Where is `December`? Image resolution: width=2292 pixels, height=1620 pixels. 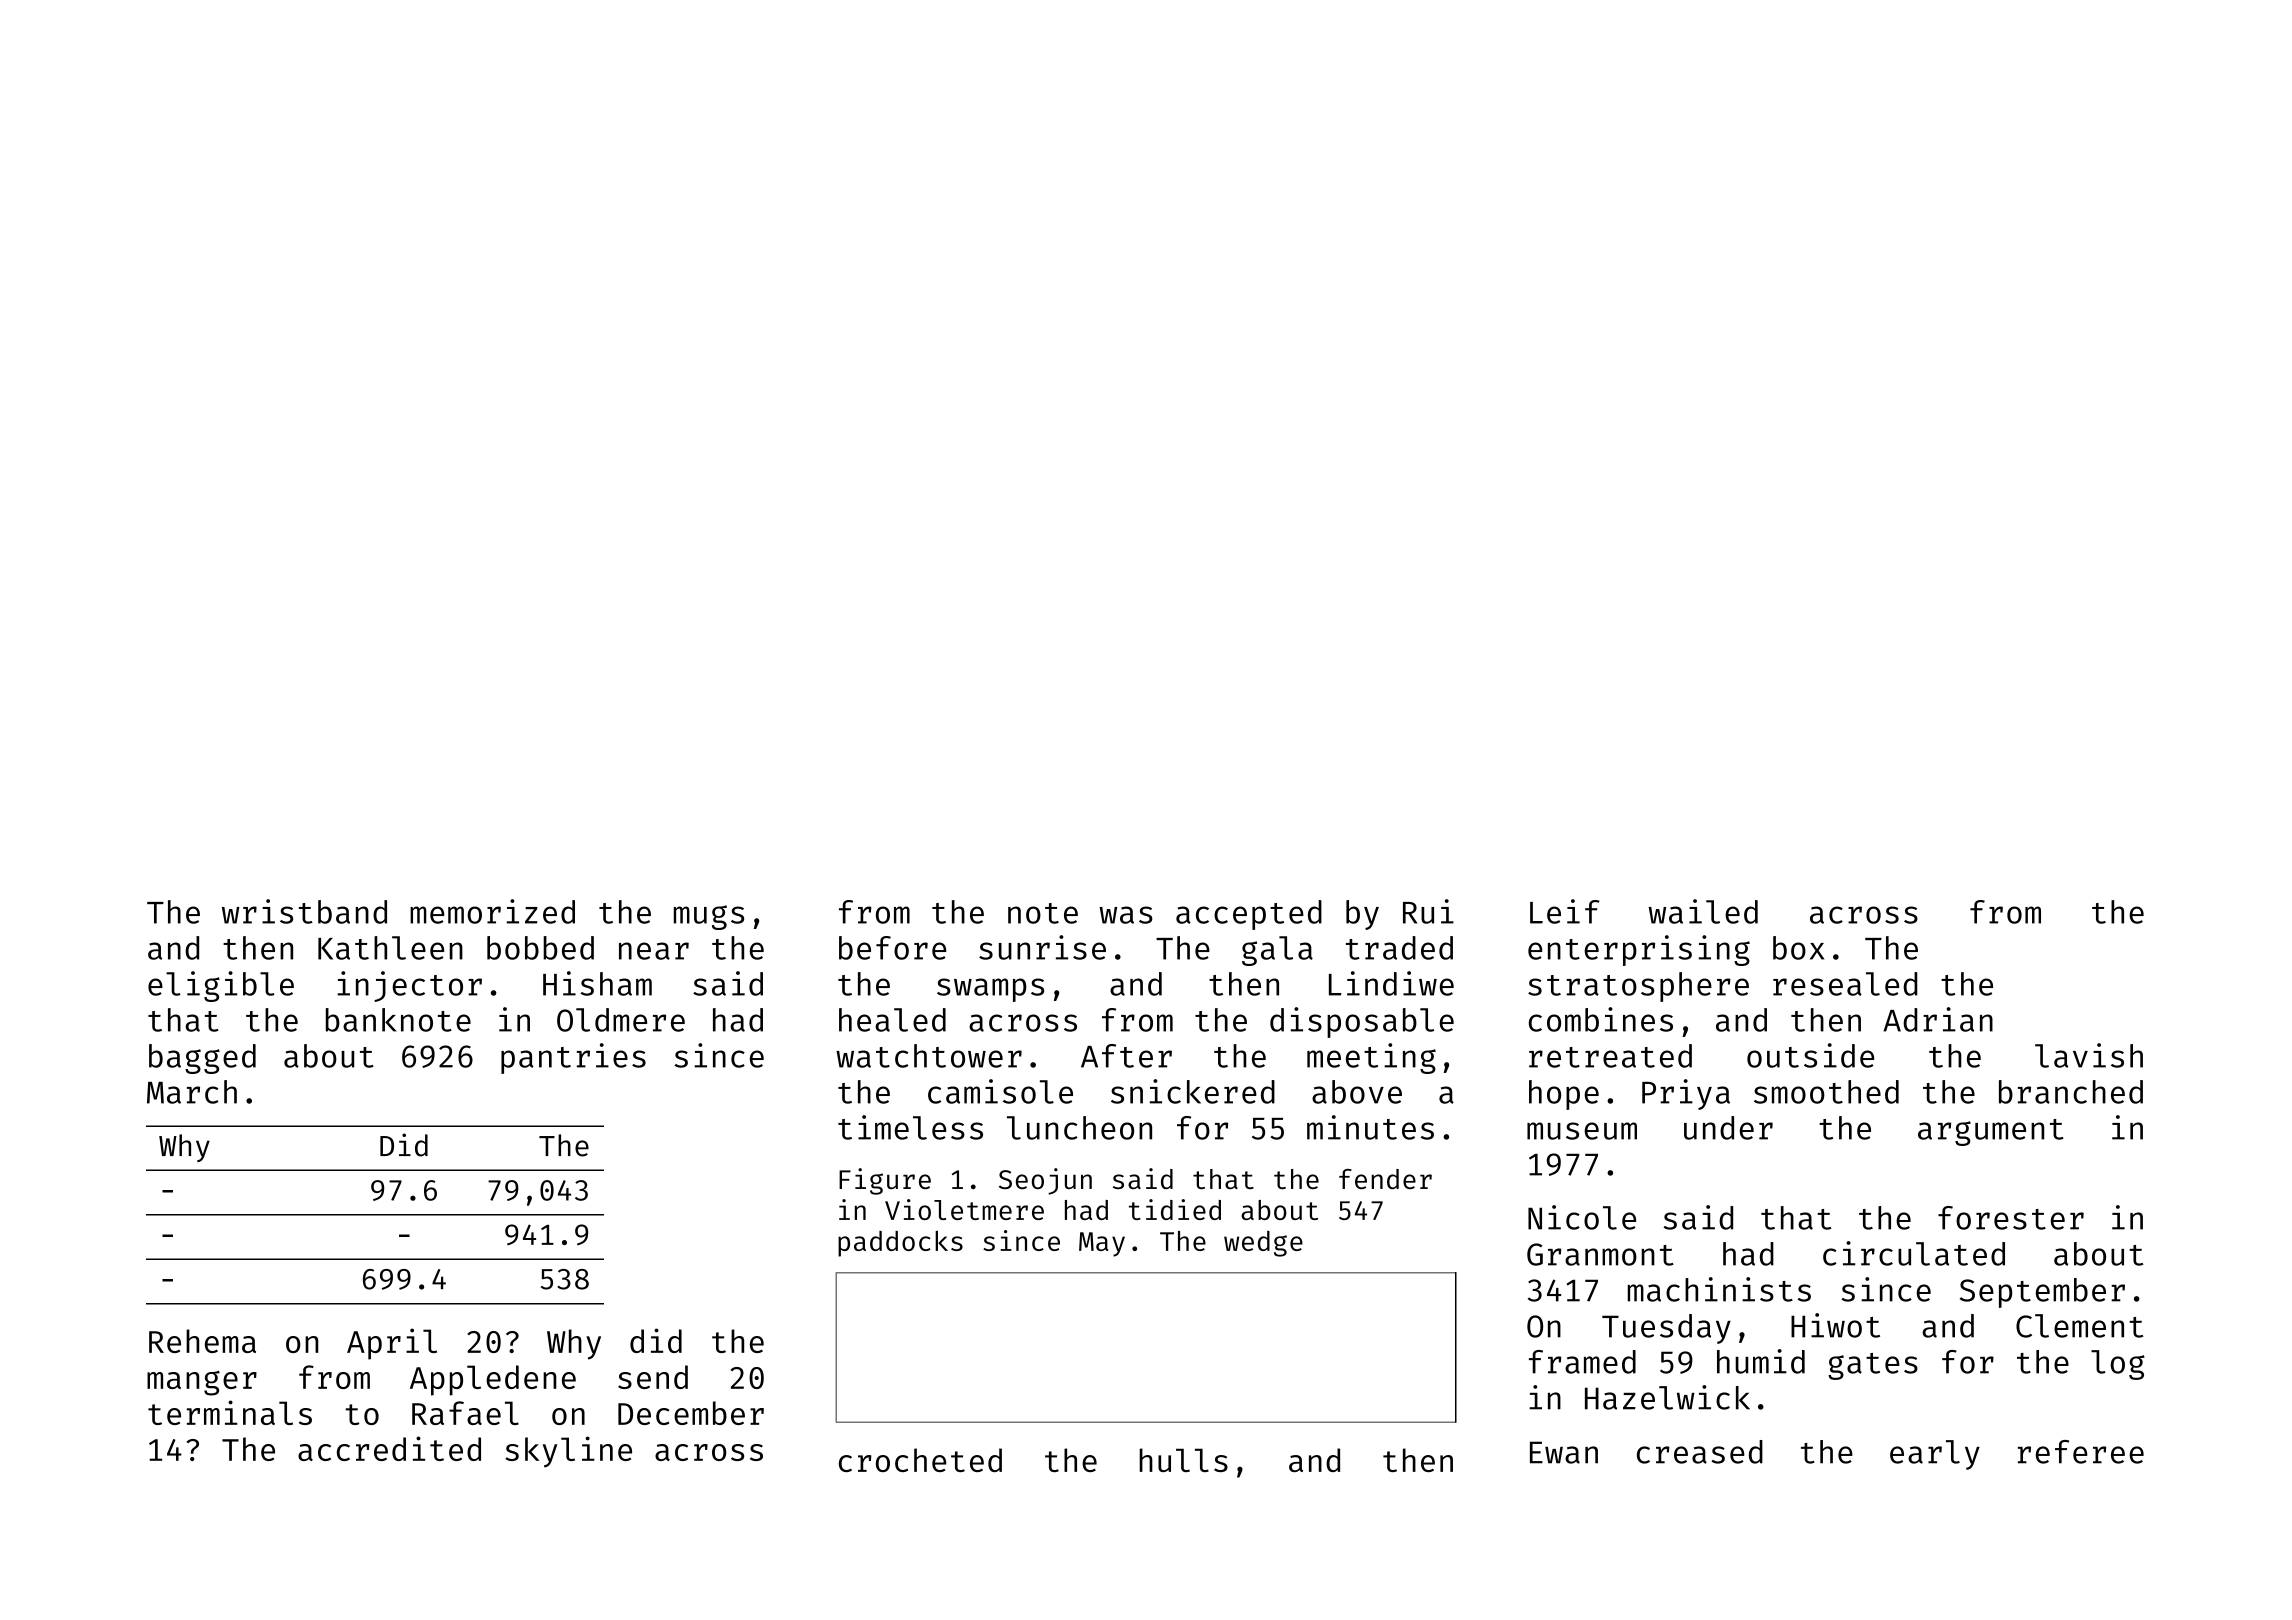 December is located at coordinates (691, 1413).
